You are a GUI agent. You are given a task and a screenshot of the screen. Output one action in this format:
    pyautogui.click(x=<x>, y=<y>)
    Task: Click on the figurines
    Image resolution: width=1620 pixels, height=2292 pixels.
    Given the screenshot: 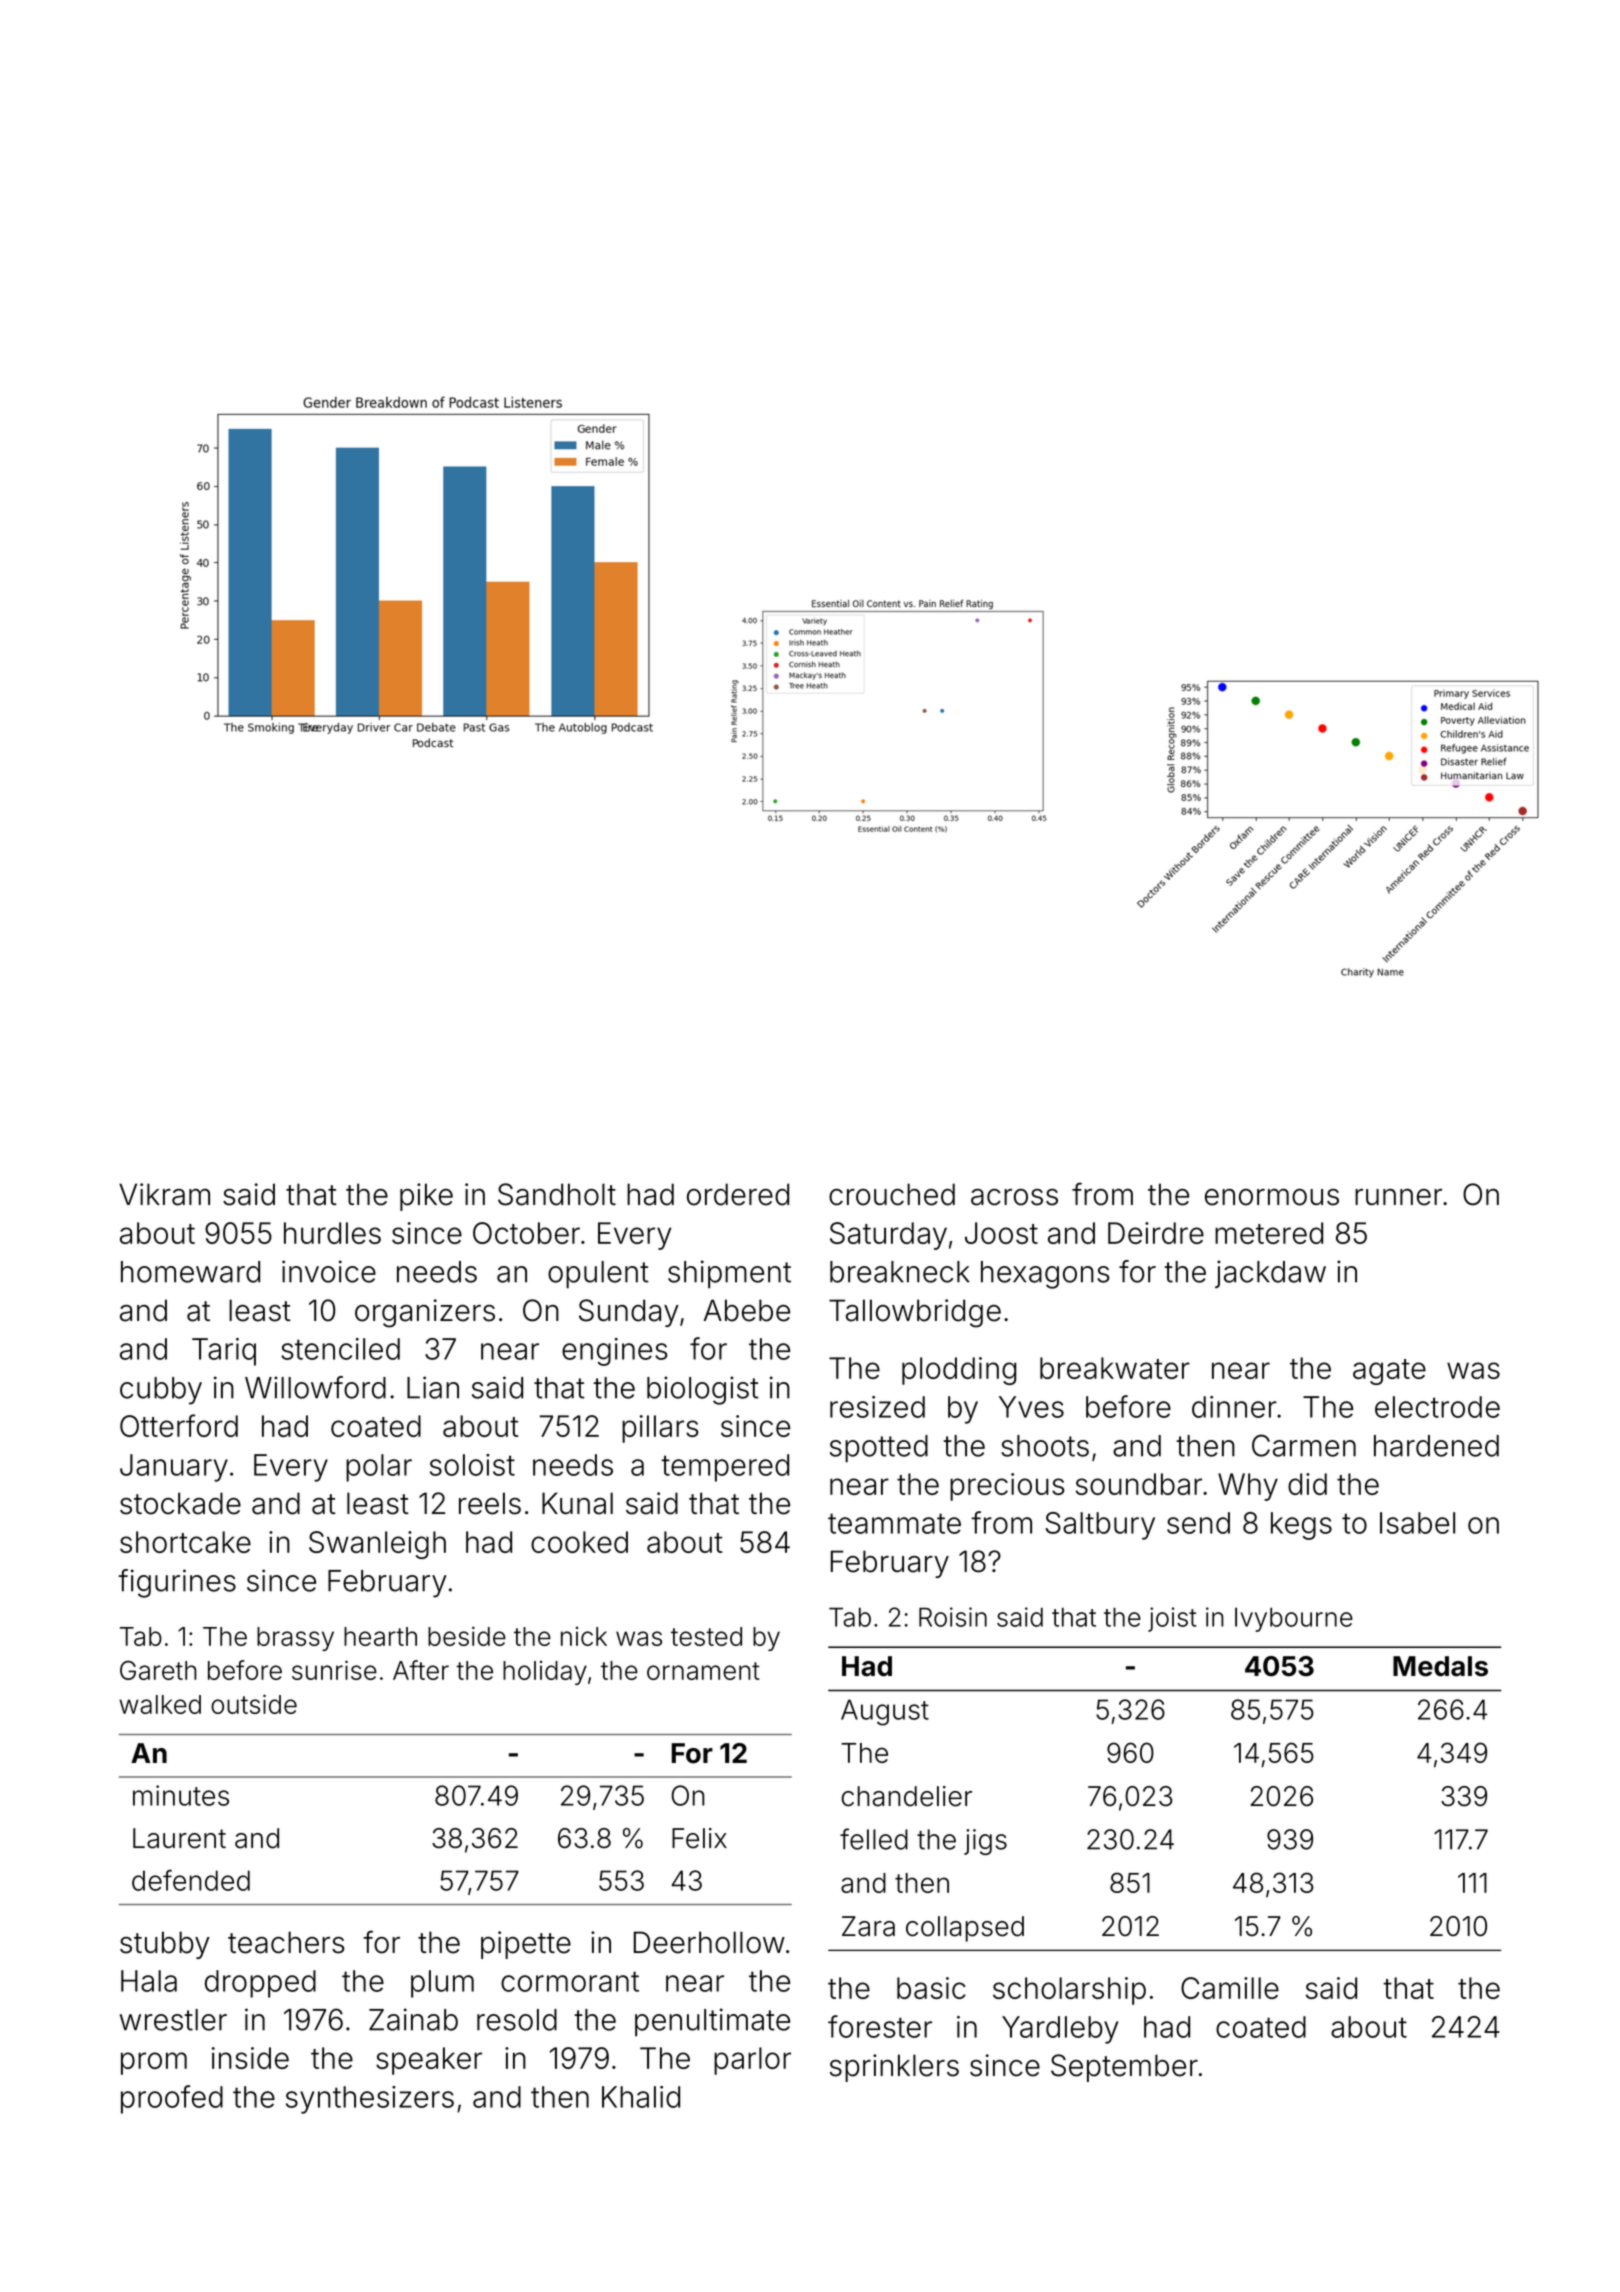 What is the action you would take?
    pyautogui.click(x=177, y=1583)
